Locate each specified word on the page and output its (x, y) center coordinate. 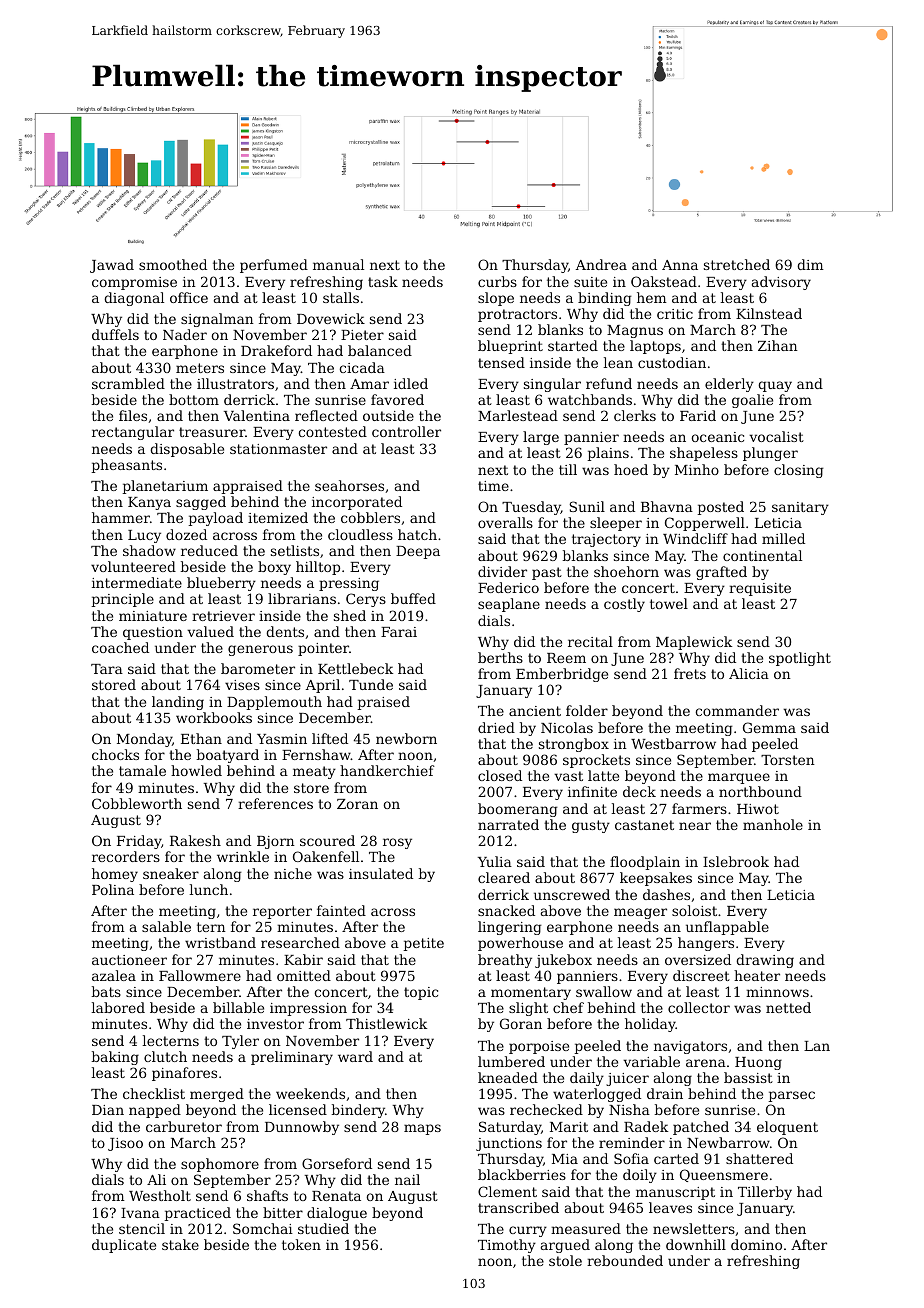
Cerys (366, 600)
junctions (509, 1144)
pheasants (127, 466)
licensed (298, 1109)
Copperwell (705, 524)
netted (788, 1007)
